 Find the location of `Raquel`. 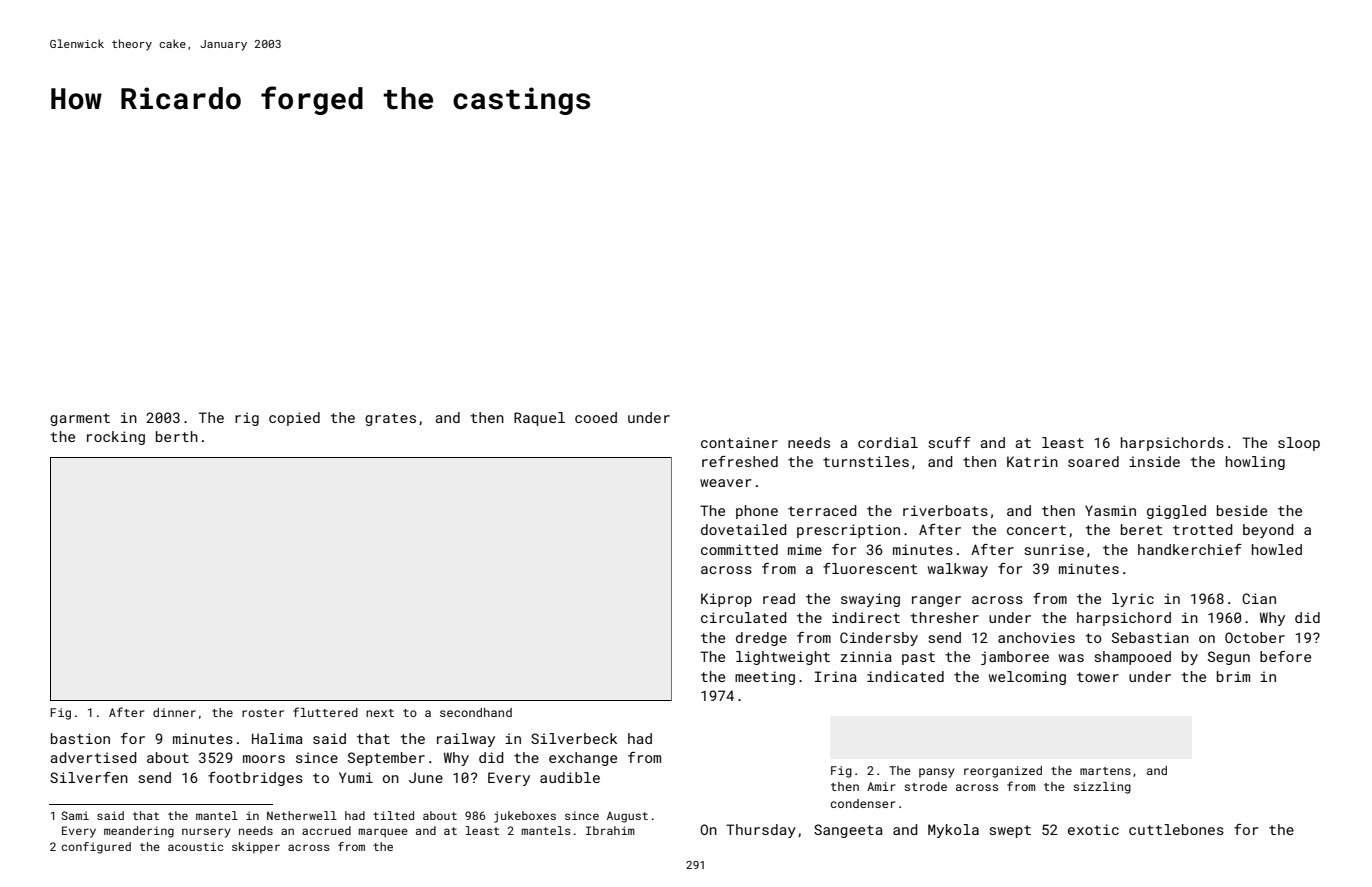

Raquel is located at coordinates (539, 419).
